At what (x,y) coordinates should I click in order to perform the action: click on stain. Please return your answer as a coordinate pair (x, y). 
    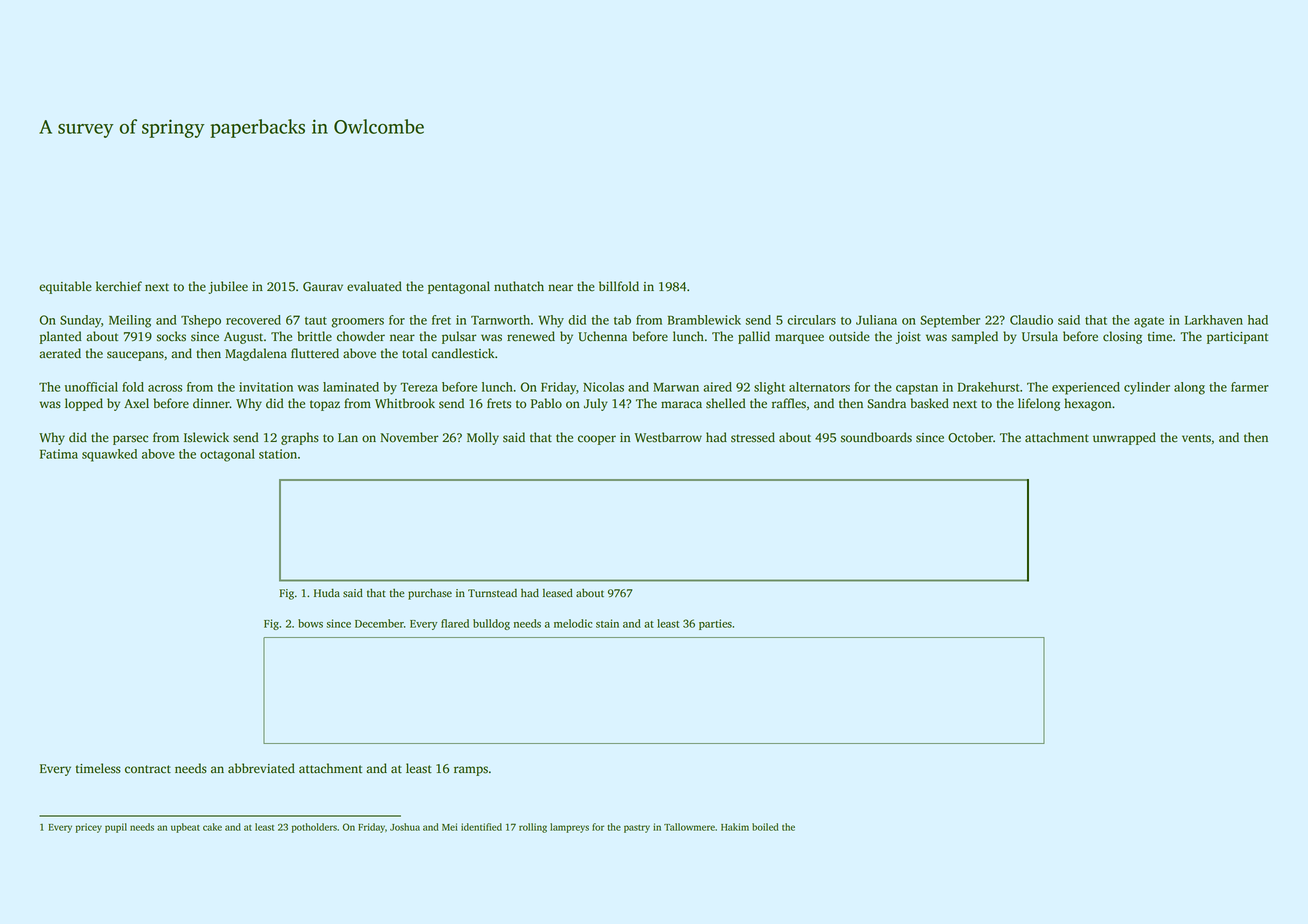
    Looking at the image, I should click on (607, 623).
